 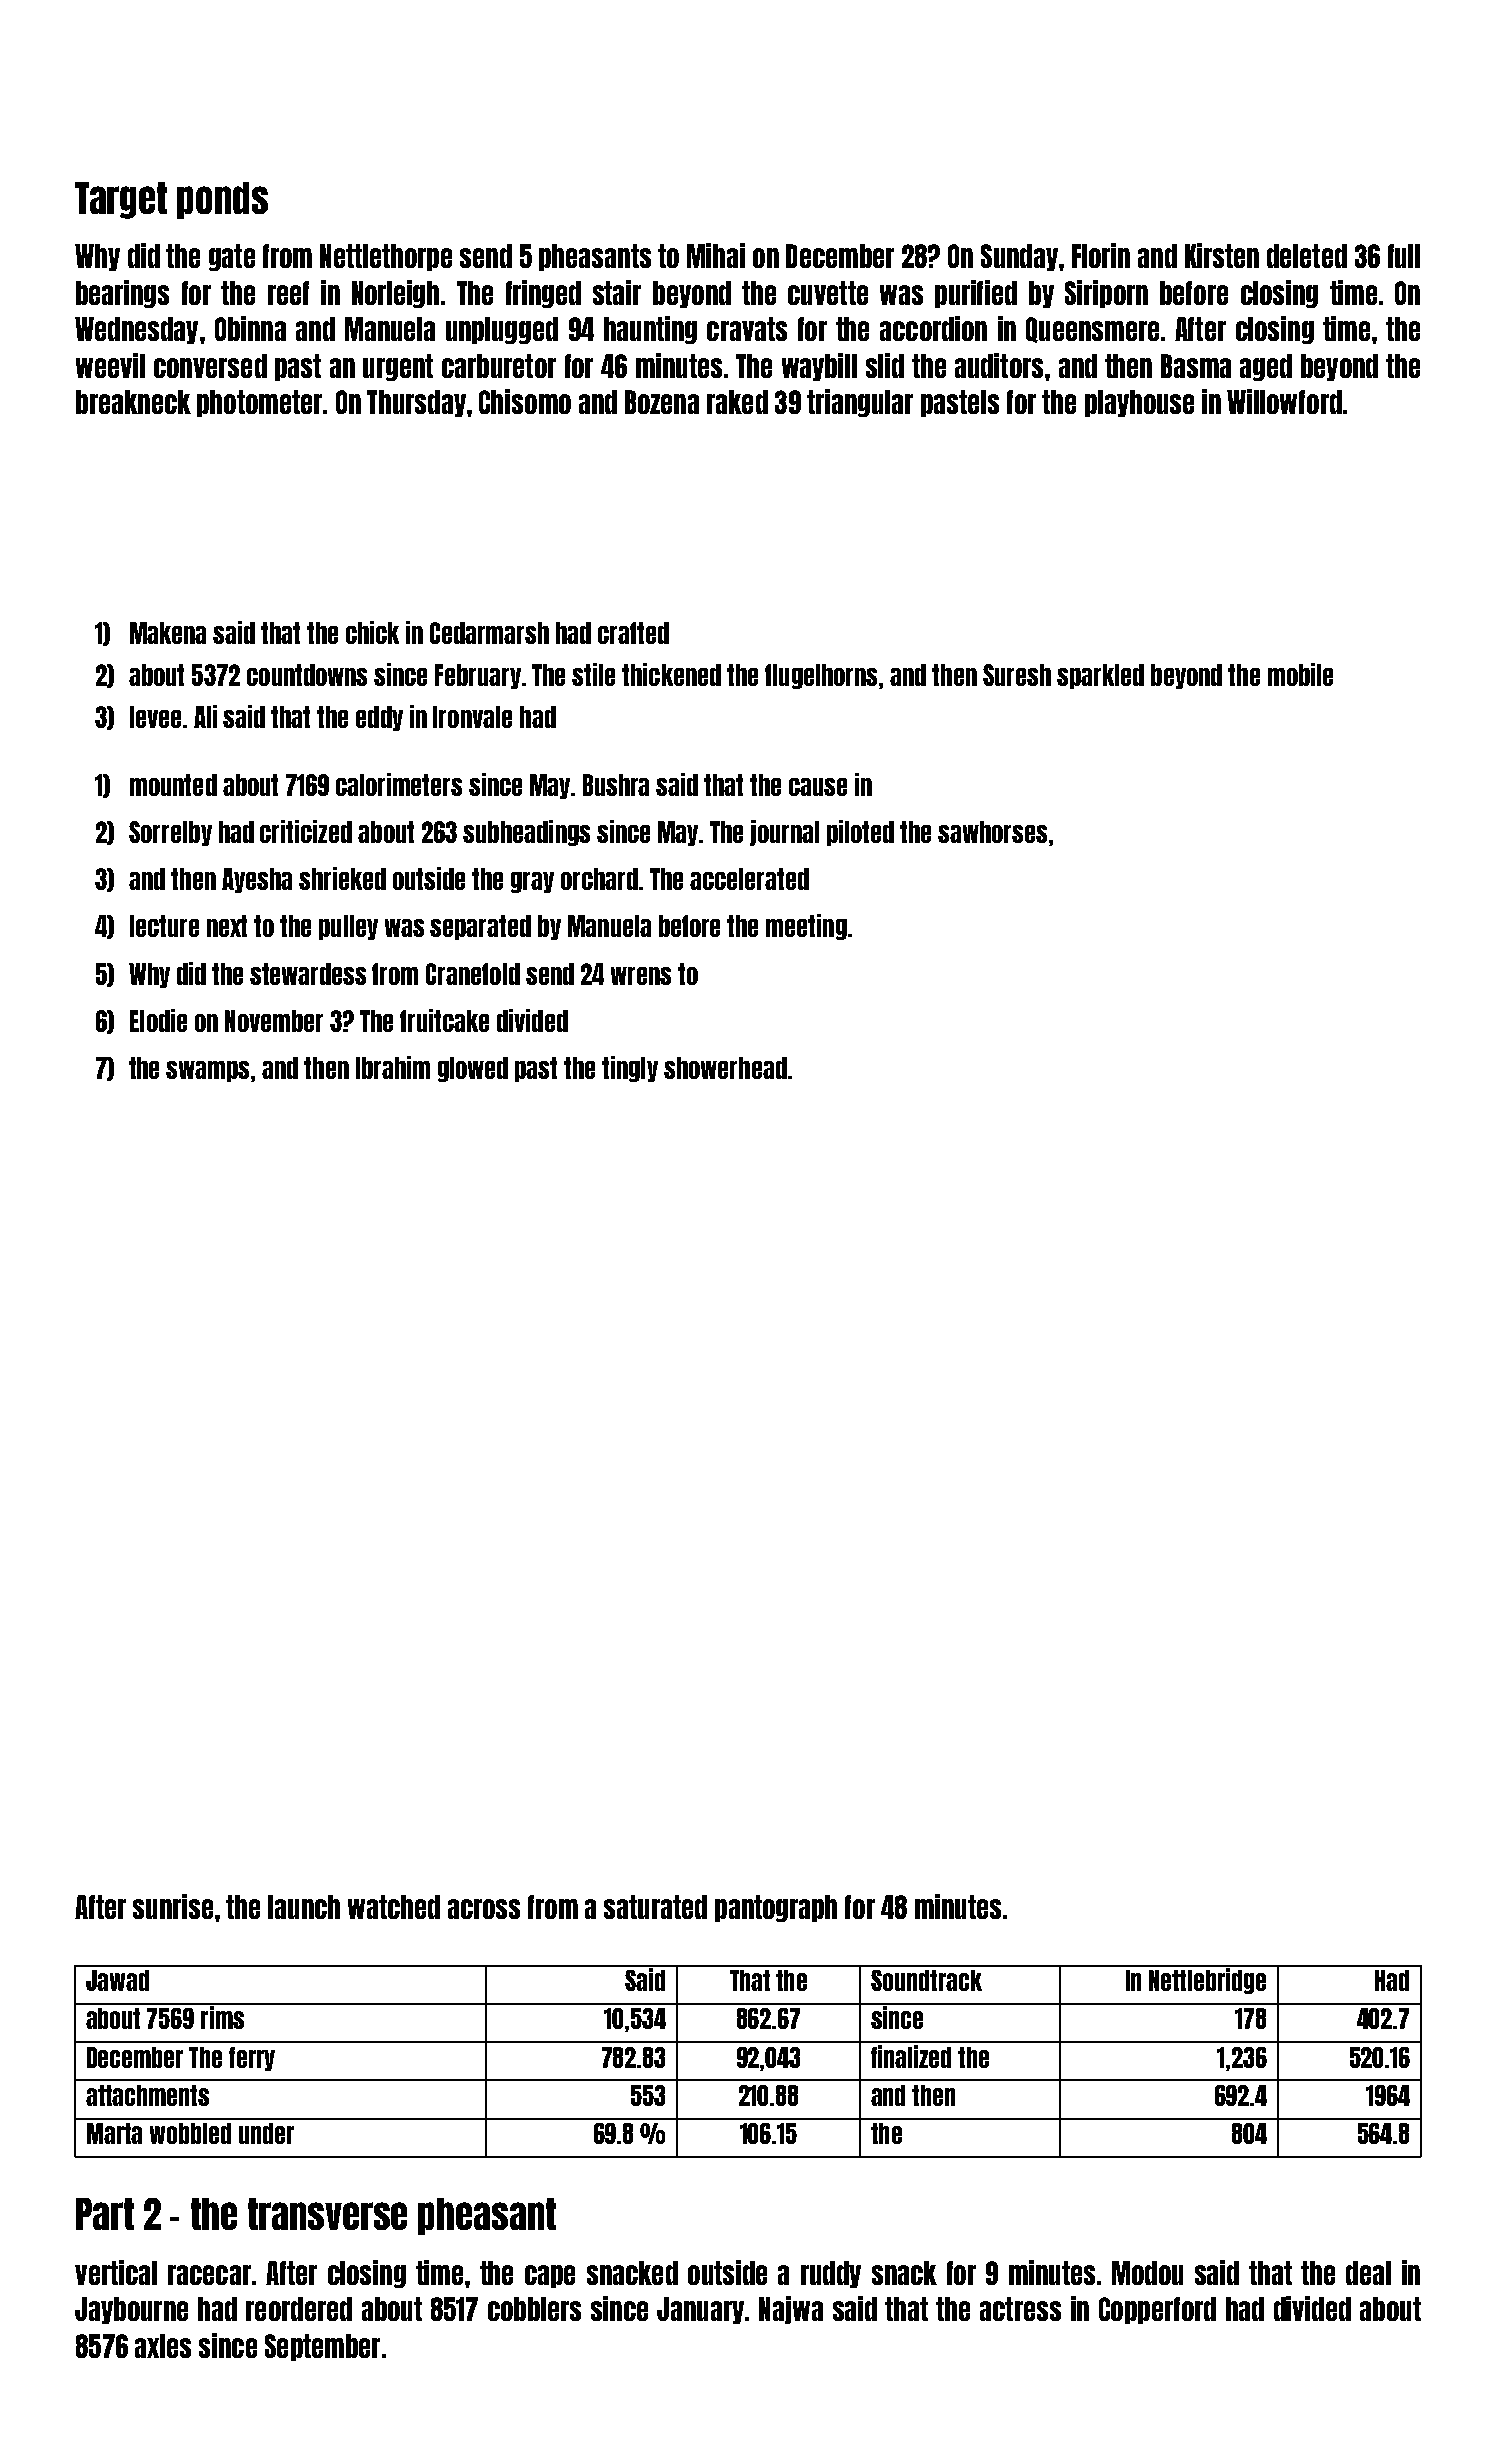 What do you see at coordinates (222, 200) in the screenshot?
I see `ponds` at bounding box center [222, 200].
